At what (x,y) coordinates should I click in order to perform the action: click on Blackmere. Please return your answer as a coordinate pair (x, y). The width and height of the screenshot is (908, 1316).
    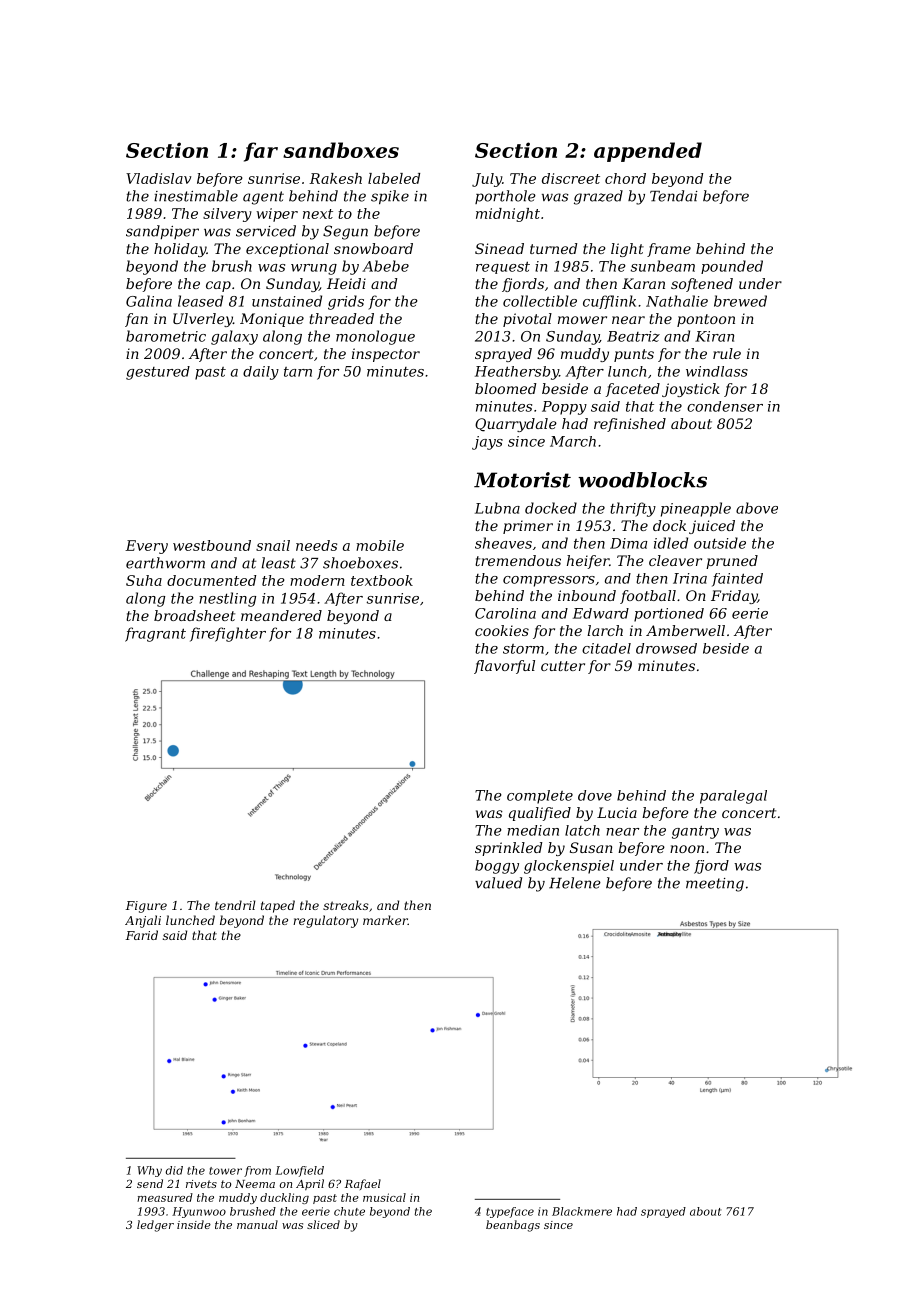
    Looking at the image, I should click on (582, 1211).
